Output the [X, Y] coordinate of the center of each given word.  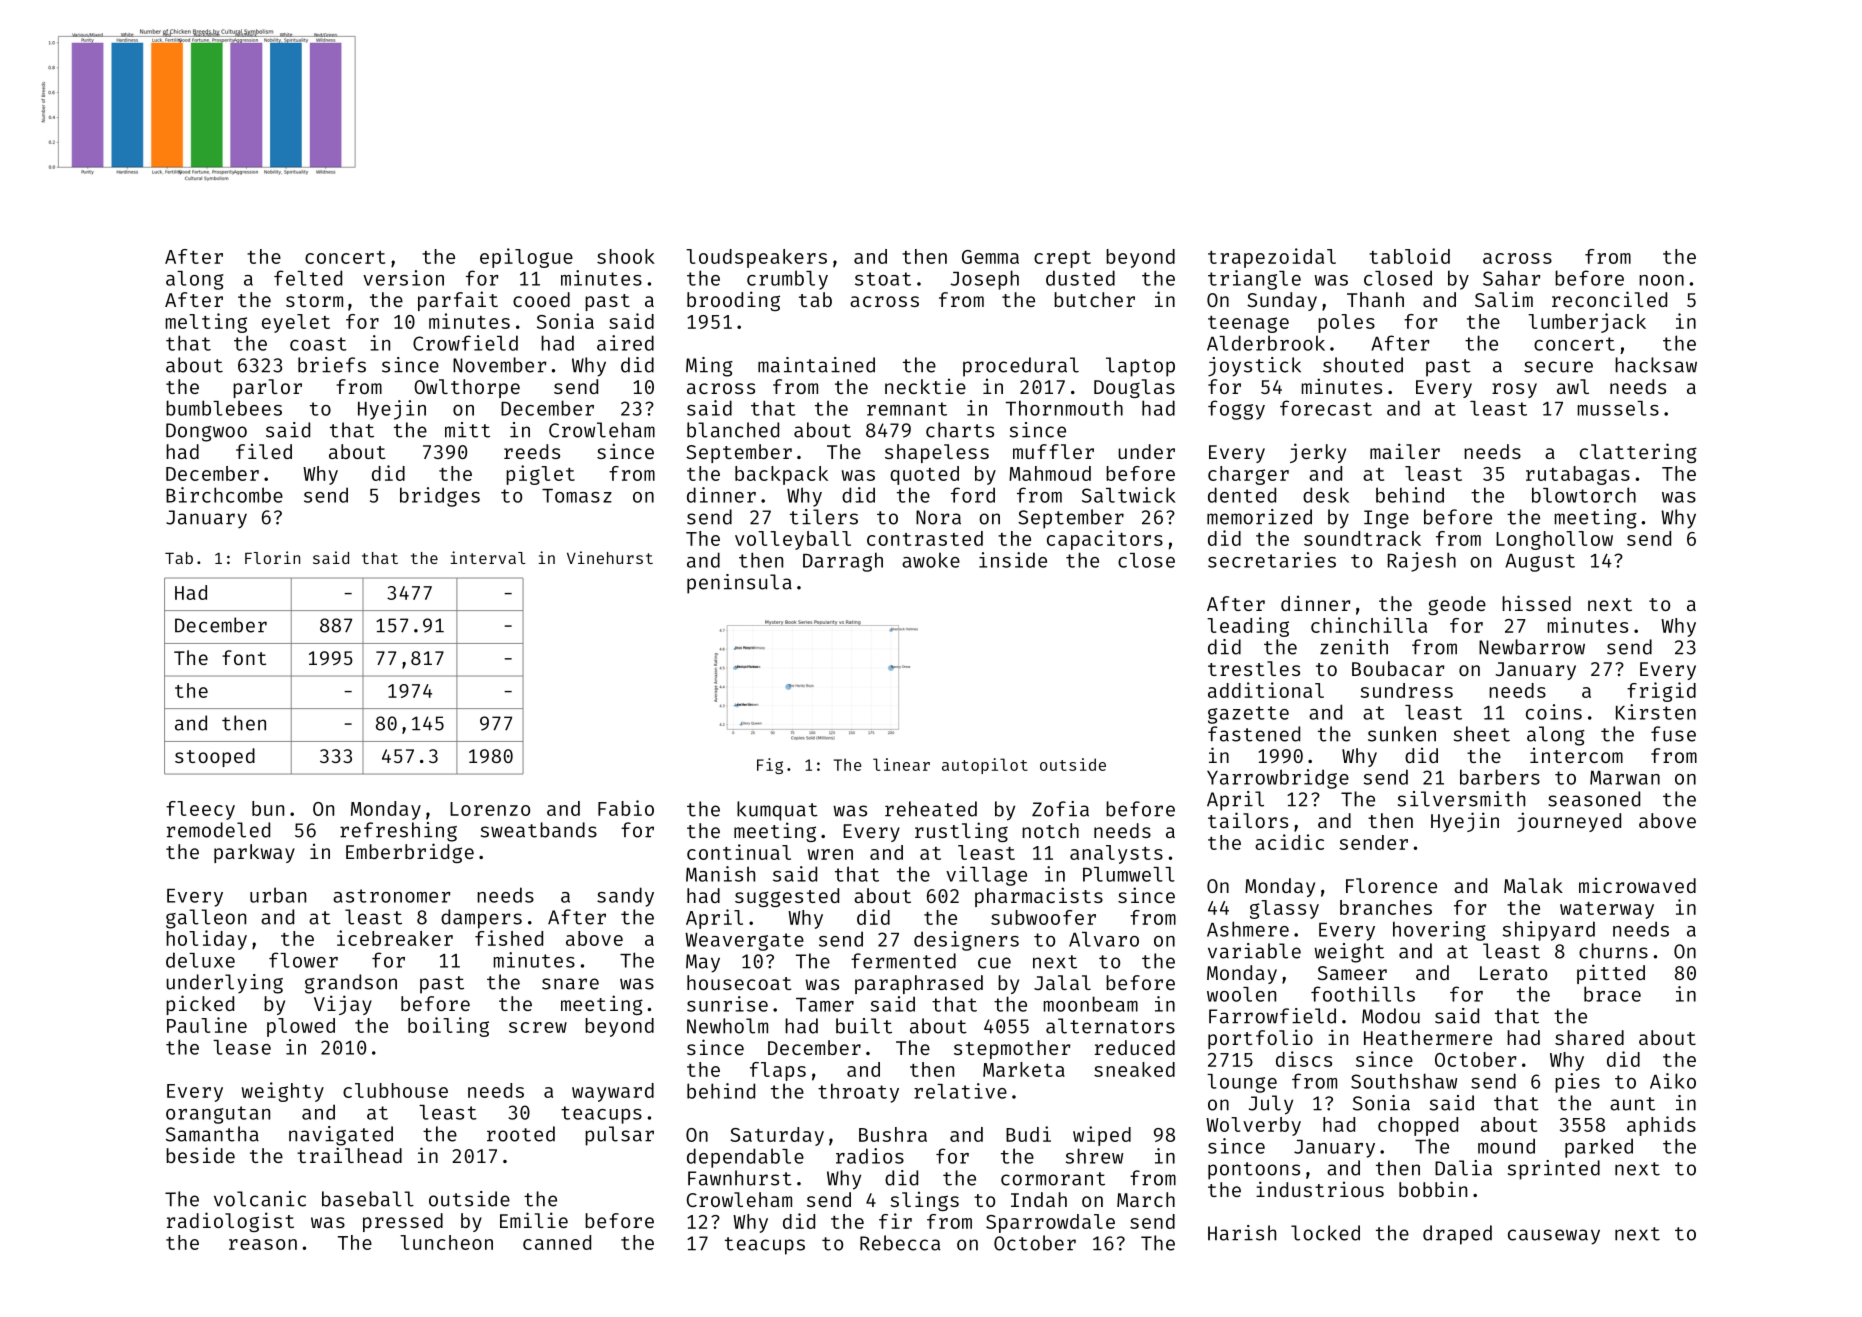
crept [1062, 259]
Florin [272, 557]
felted [308, 278]
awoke [931, 560]
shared [1589, 1037]
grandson [351, 984]
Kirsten [1656, 712]
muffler [1053, 451]
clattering [1638, 453]
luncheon [446, 1242]
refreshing [398, 832]
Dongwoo [206, 432]
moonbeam [1091, 1004]
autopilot [985, 766]
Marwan [1625, 778]
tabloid [1409, 256]
